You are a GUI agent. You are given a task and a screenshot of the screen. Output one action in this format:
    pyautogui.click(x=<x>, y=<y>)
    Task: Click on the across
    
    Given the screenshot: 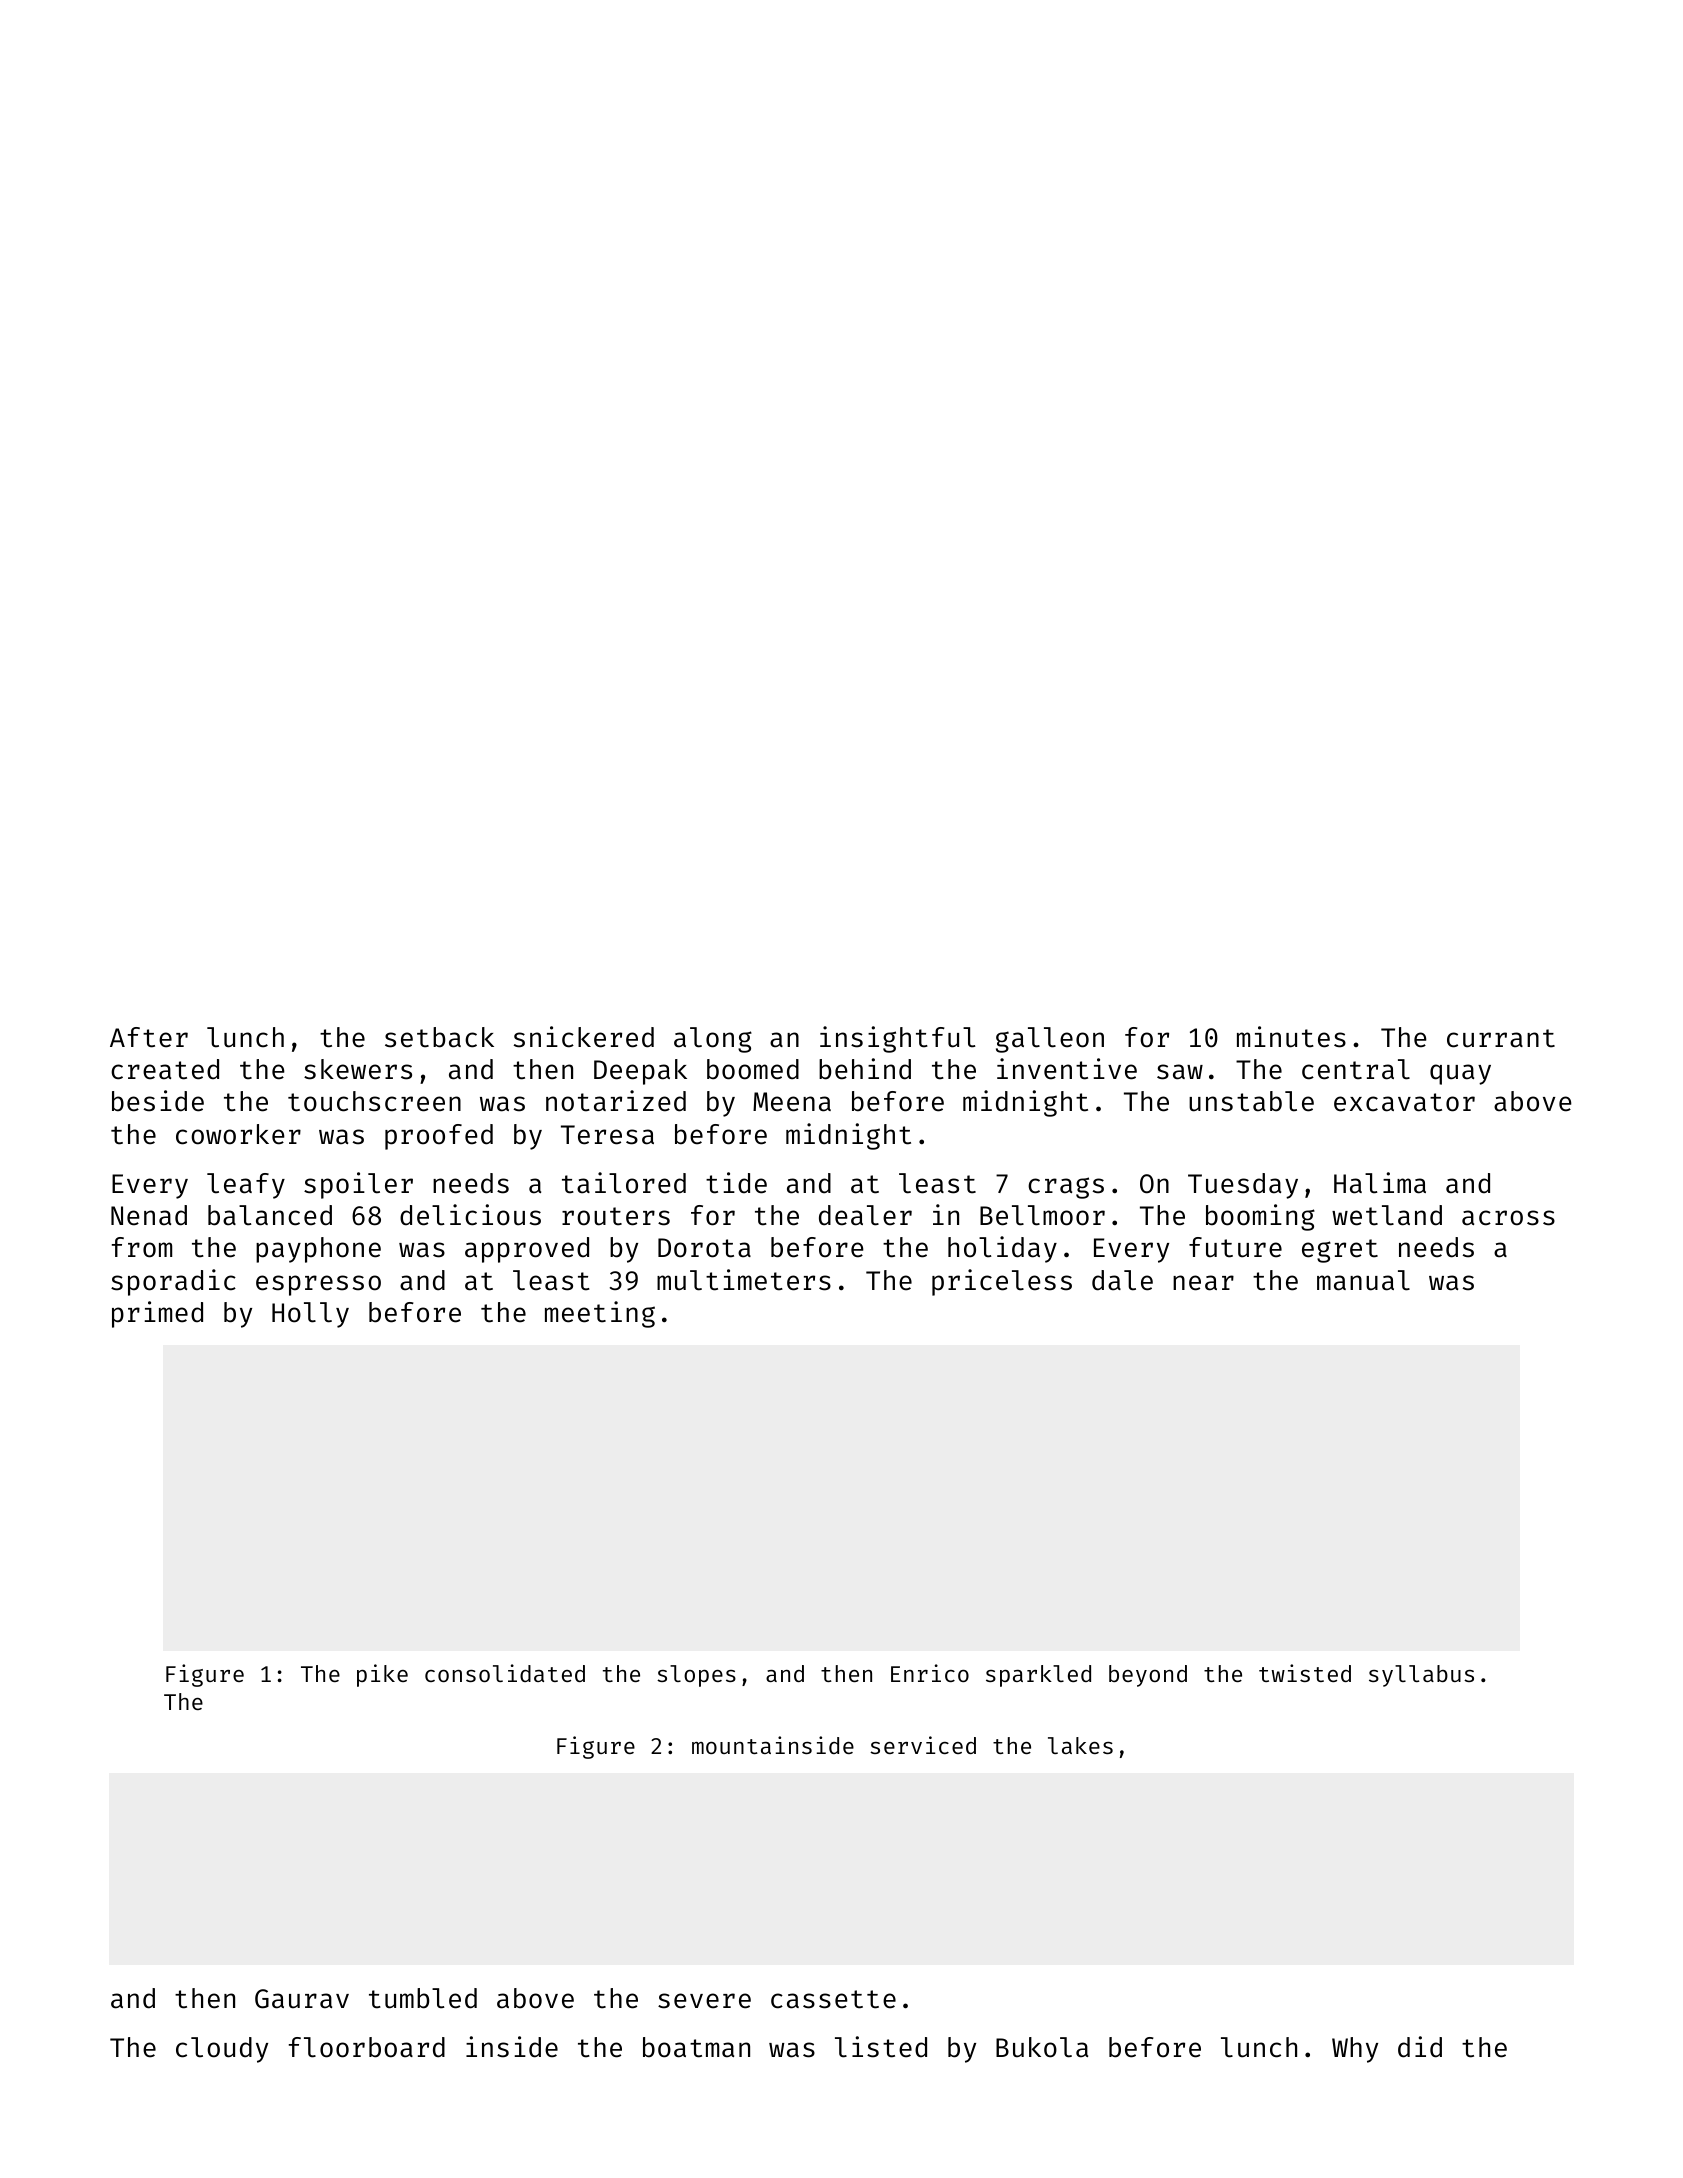 What is the action you would take?
    pyautogui.click(x=1508, y=1218)
